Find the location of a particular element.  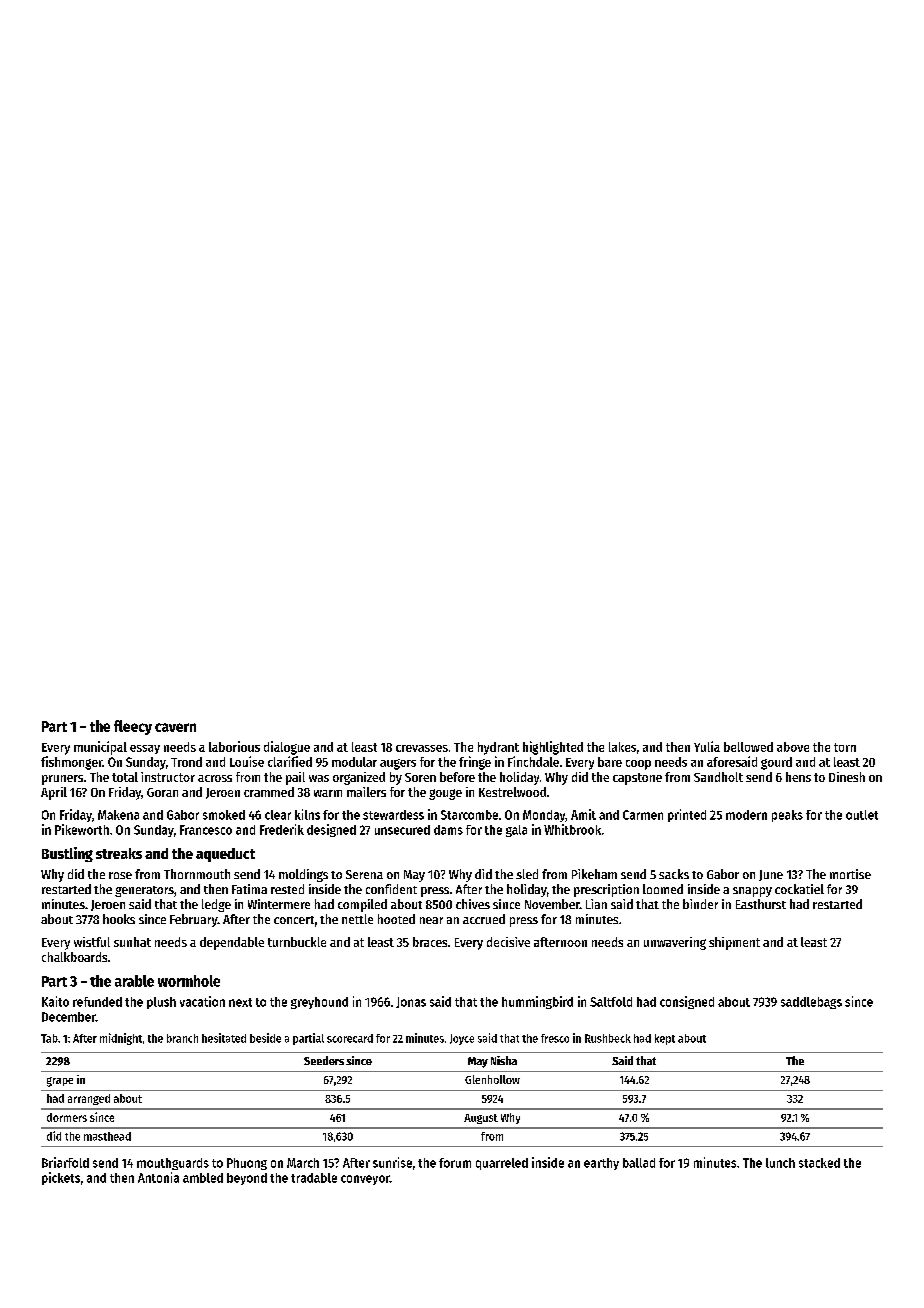

ledge is located at coordinates (216, 905).
